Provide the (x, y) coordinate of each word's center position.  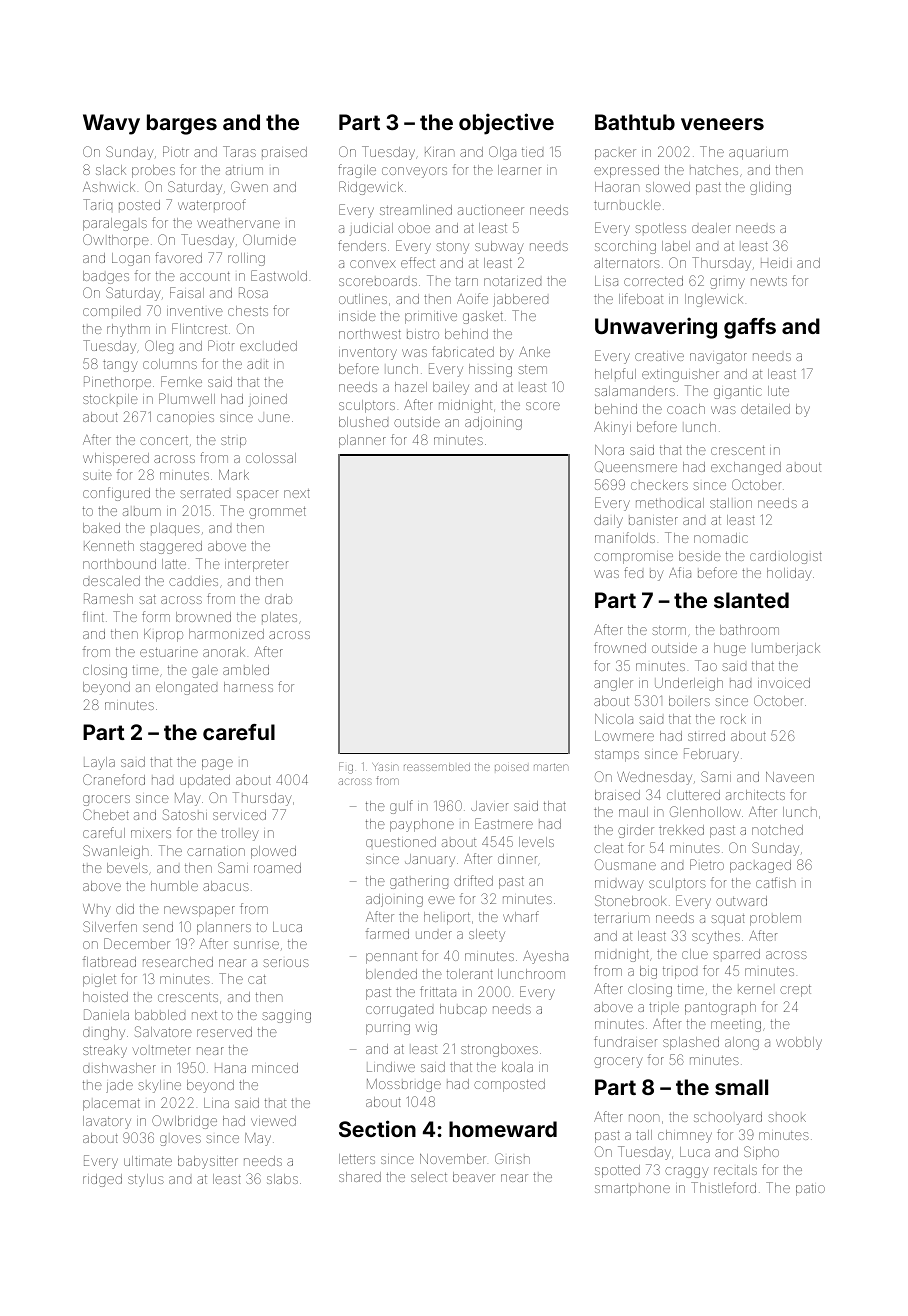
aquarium (758, 154)
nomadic (721, 538)
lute (778, 391)
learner (520, 170)
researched (178, 962)
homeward (503, 1129)
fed (633, 572)
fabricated (463, 351)
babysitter (208, 1162)
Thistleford (723, 1187)
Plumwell (187, 398)
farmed (387, 933)
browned (203, 617)
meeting (736, 1026)
